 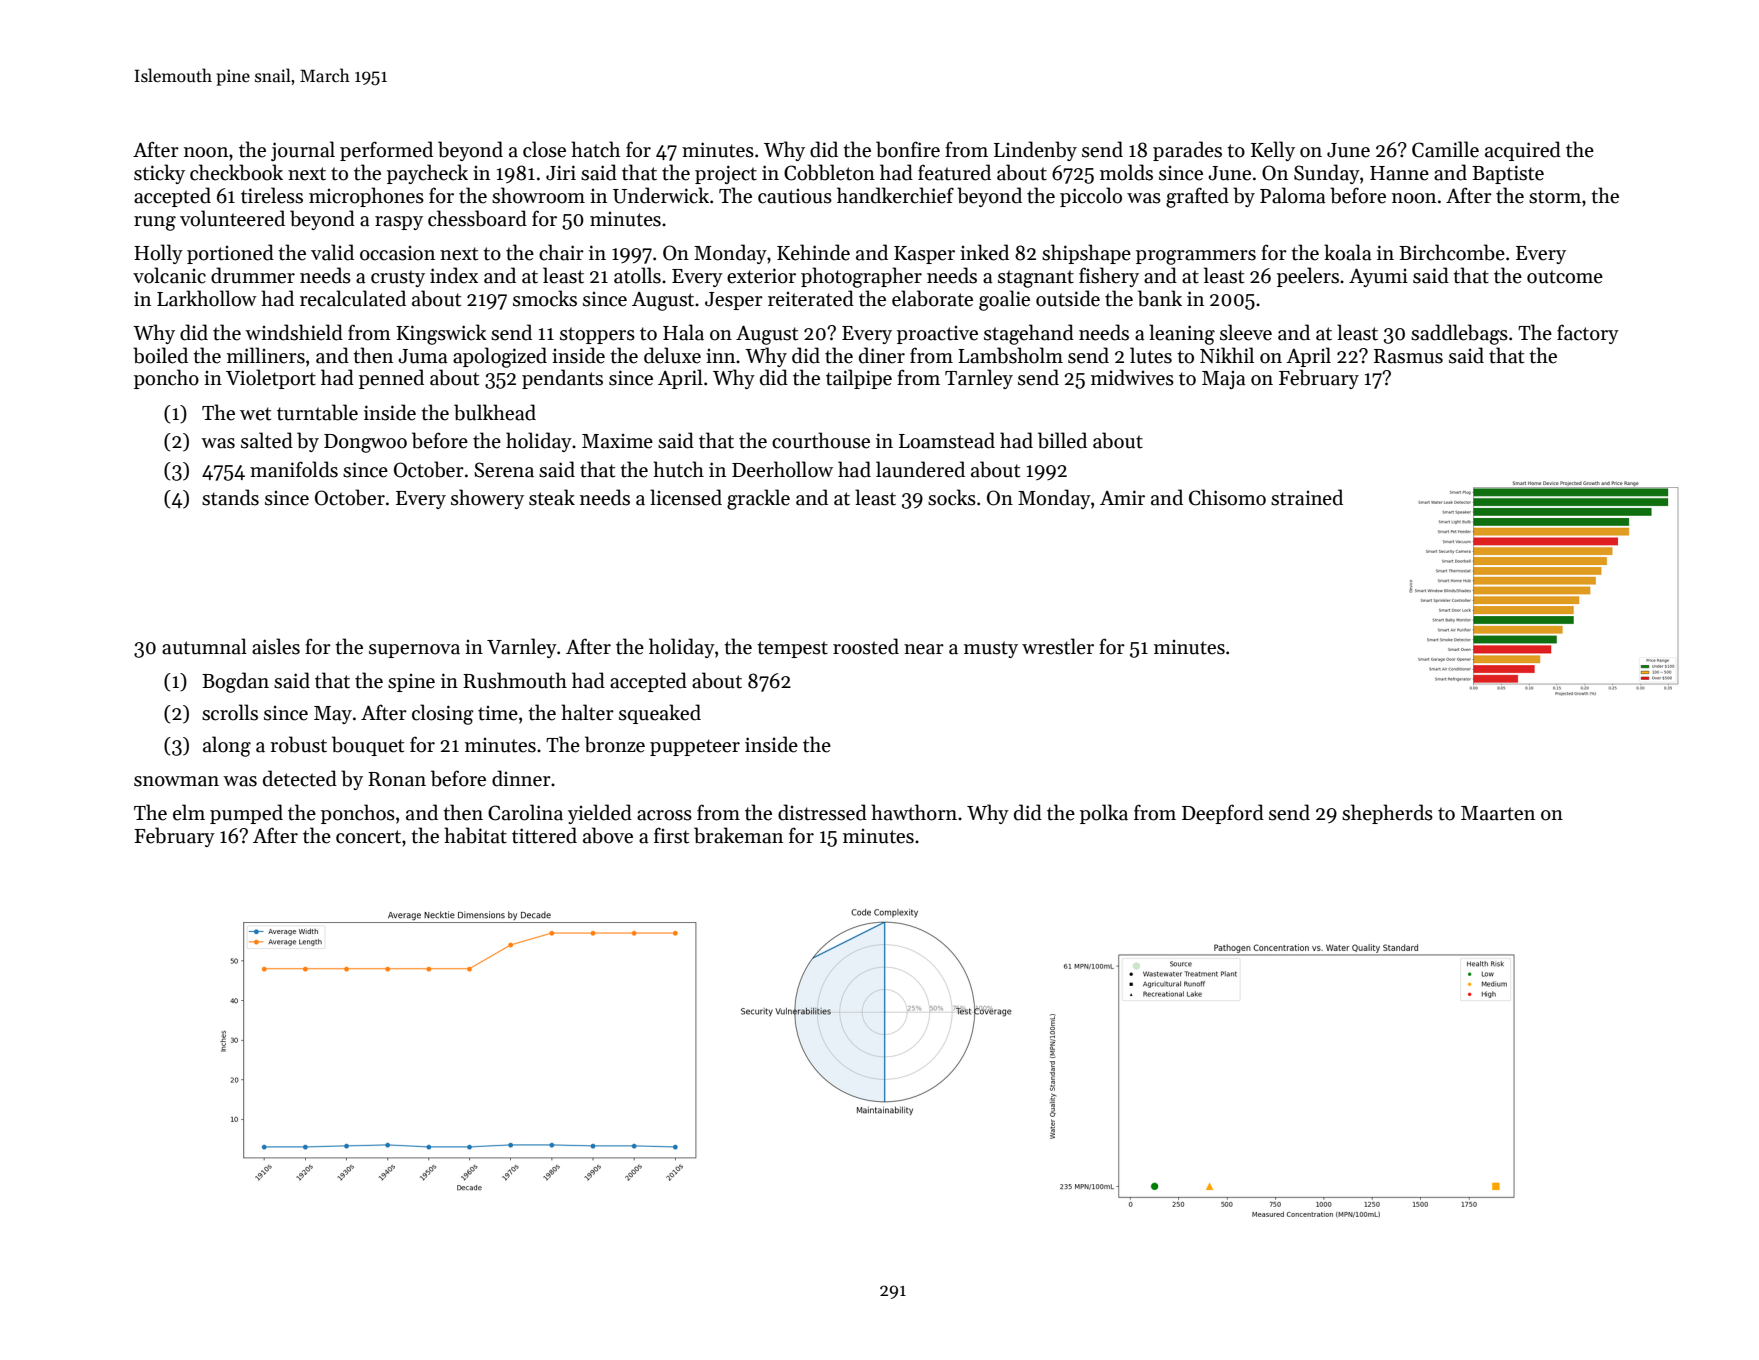 I want to click on Varnley, so click(x=522, y=648).
